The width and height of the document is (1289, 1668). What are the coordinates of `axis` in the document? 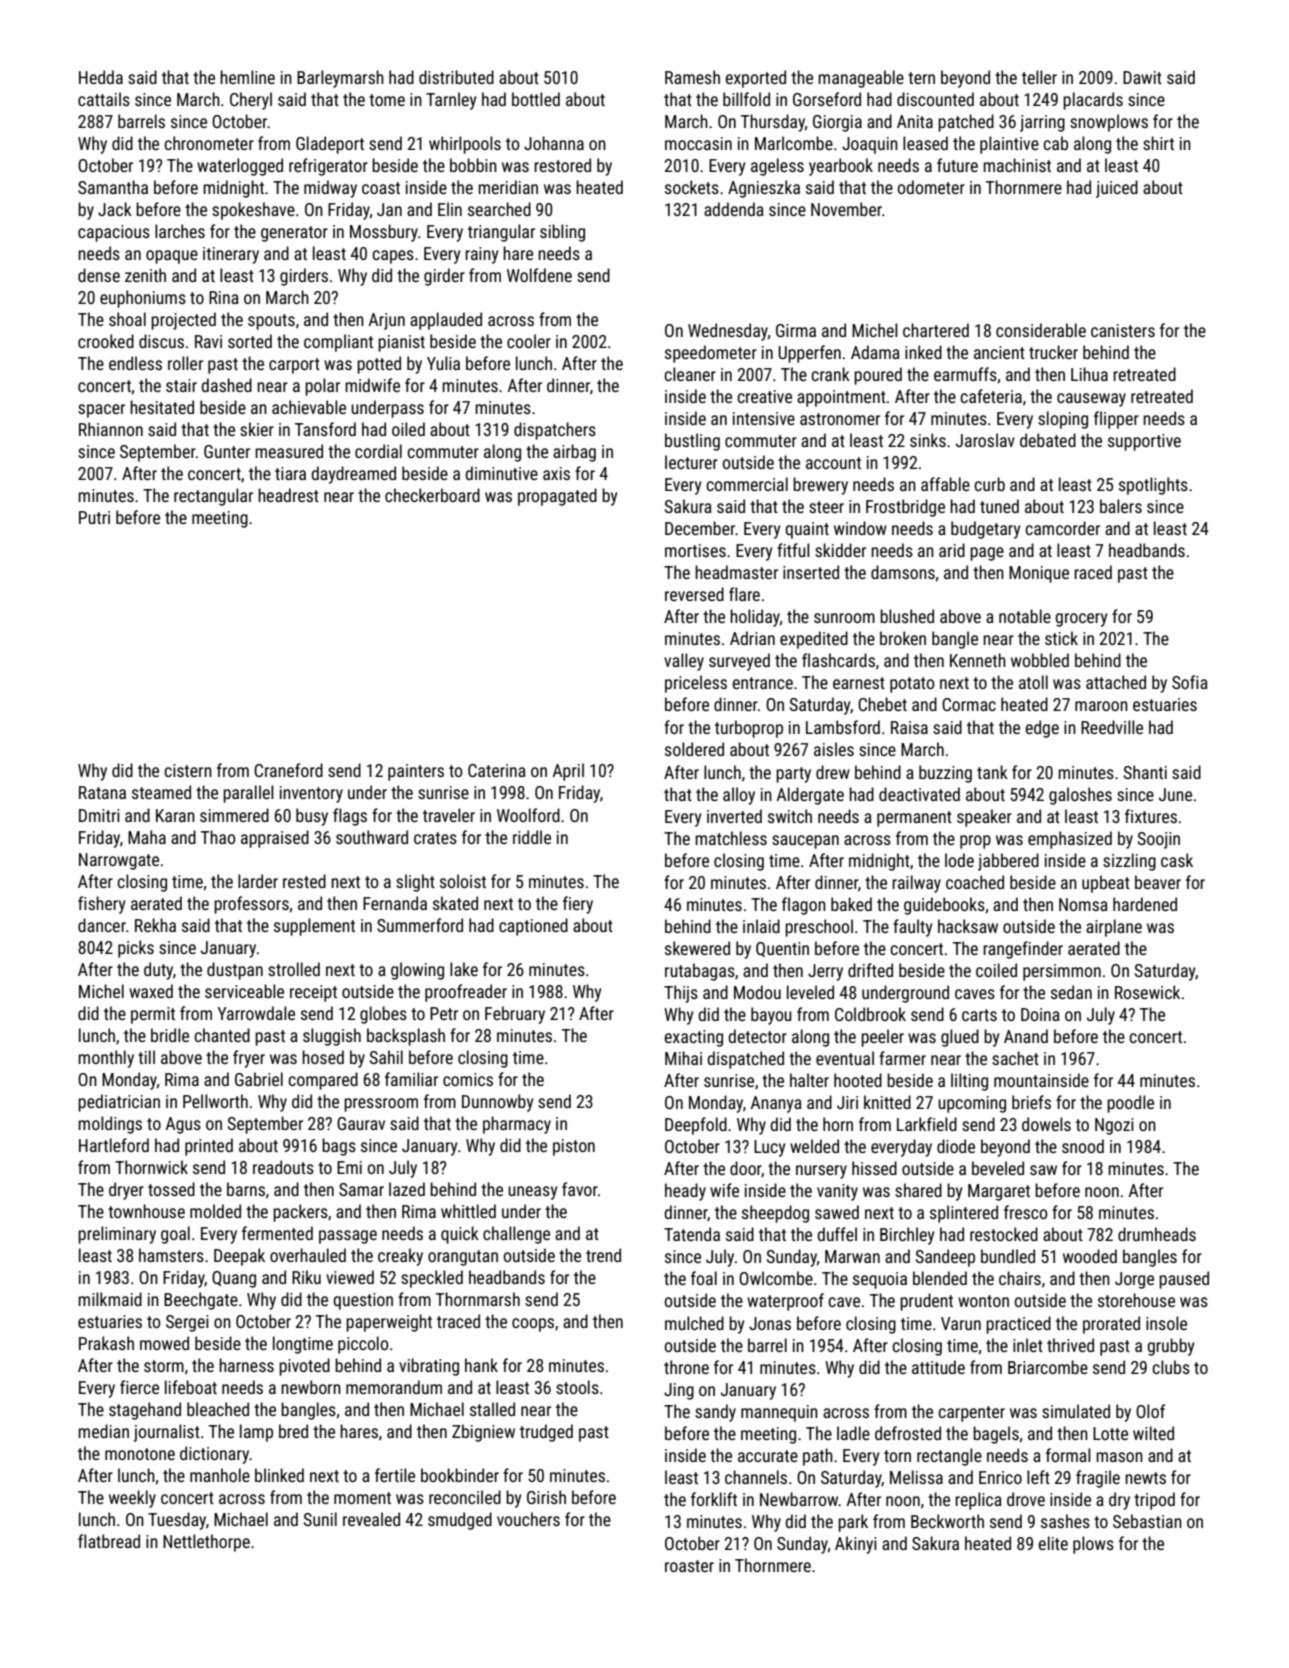 It's located at (556, 473).
